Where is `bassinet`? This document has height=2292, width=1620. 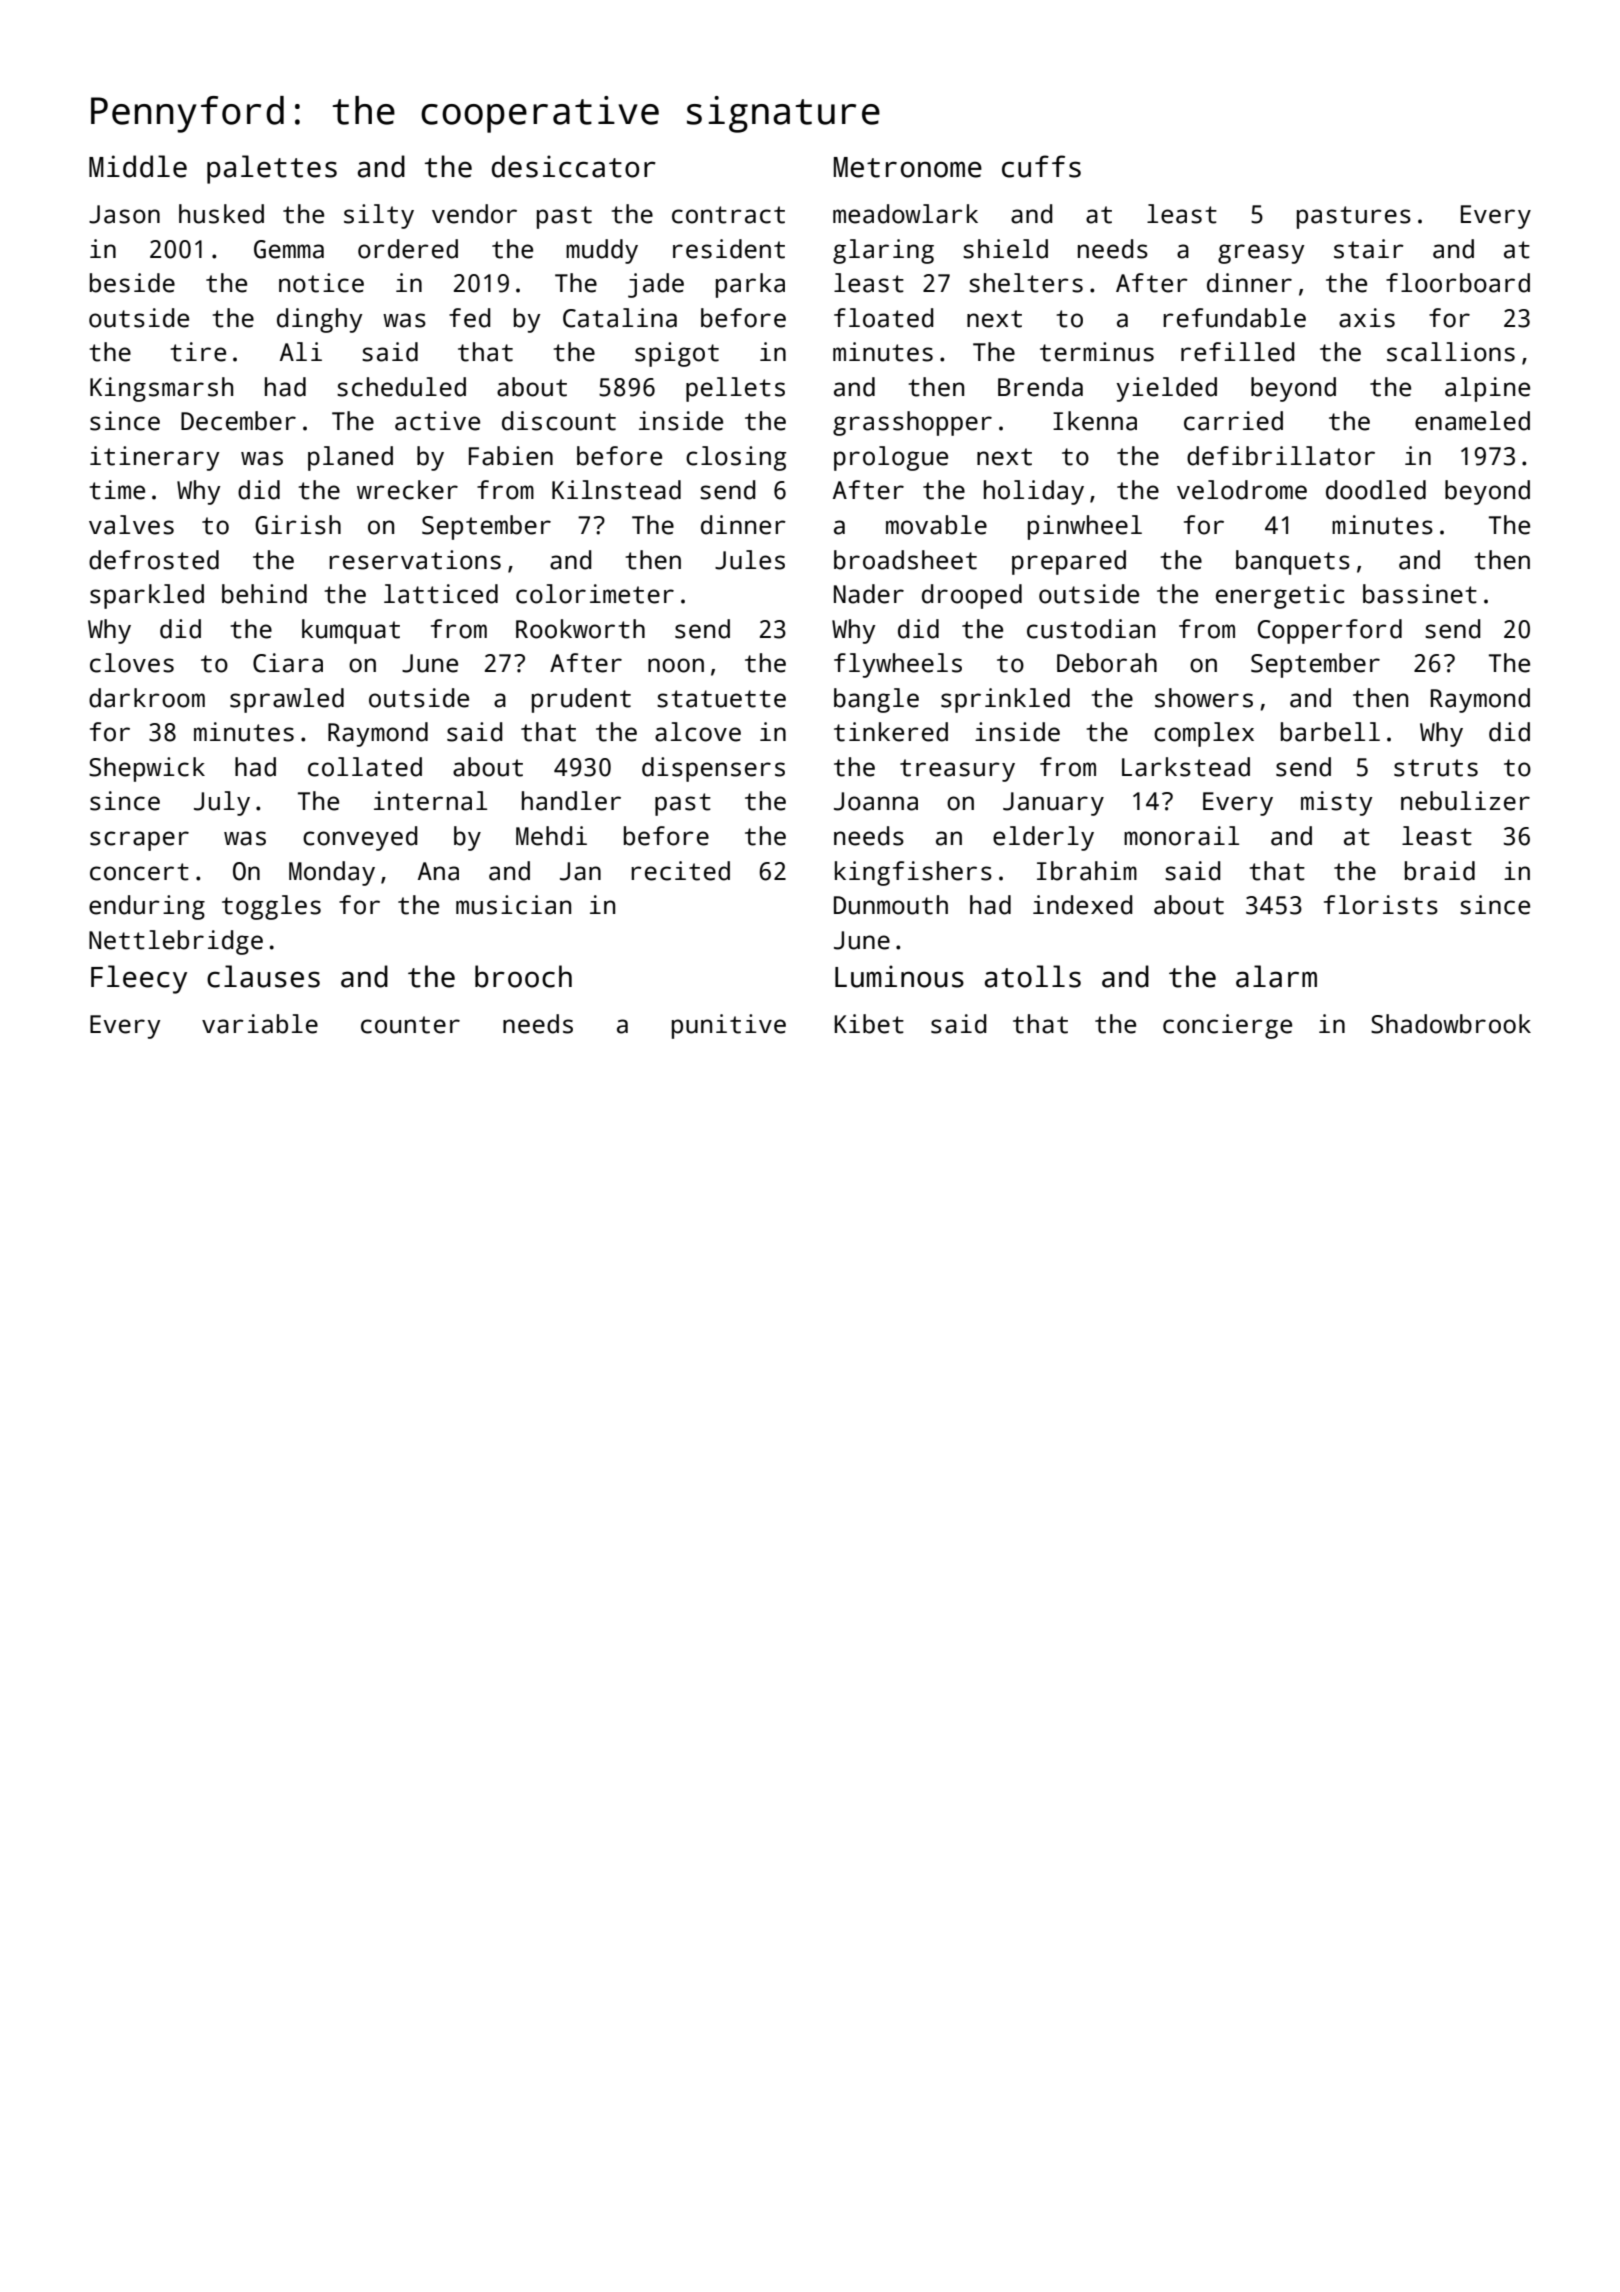
bassinet is located at coordinates (1420, 594).
